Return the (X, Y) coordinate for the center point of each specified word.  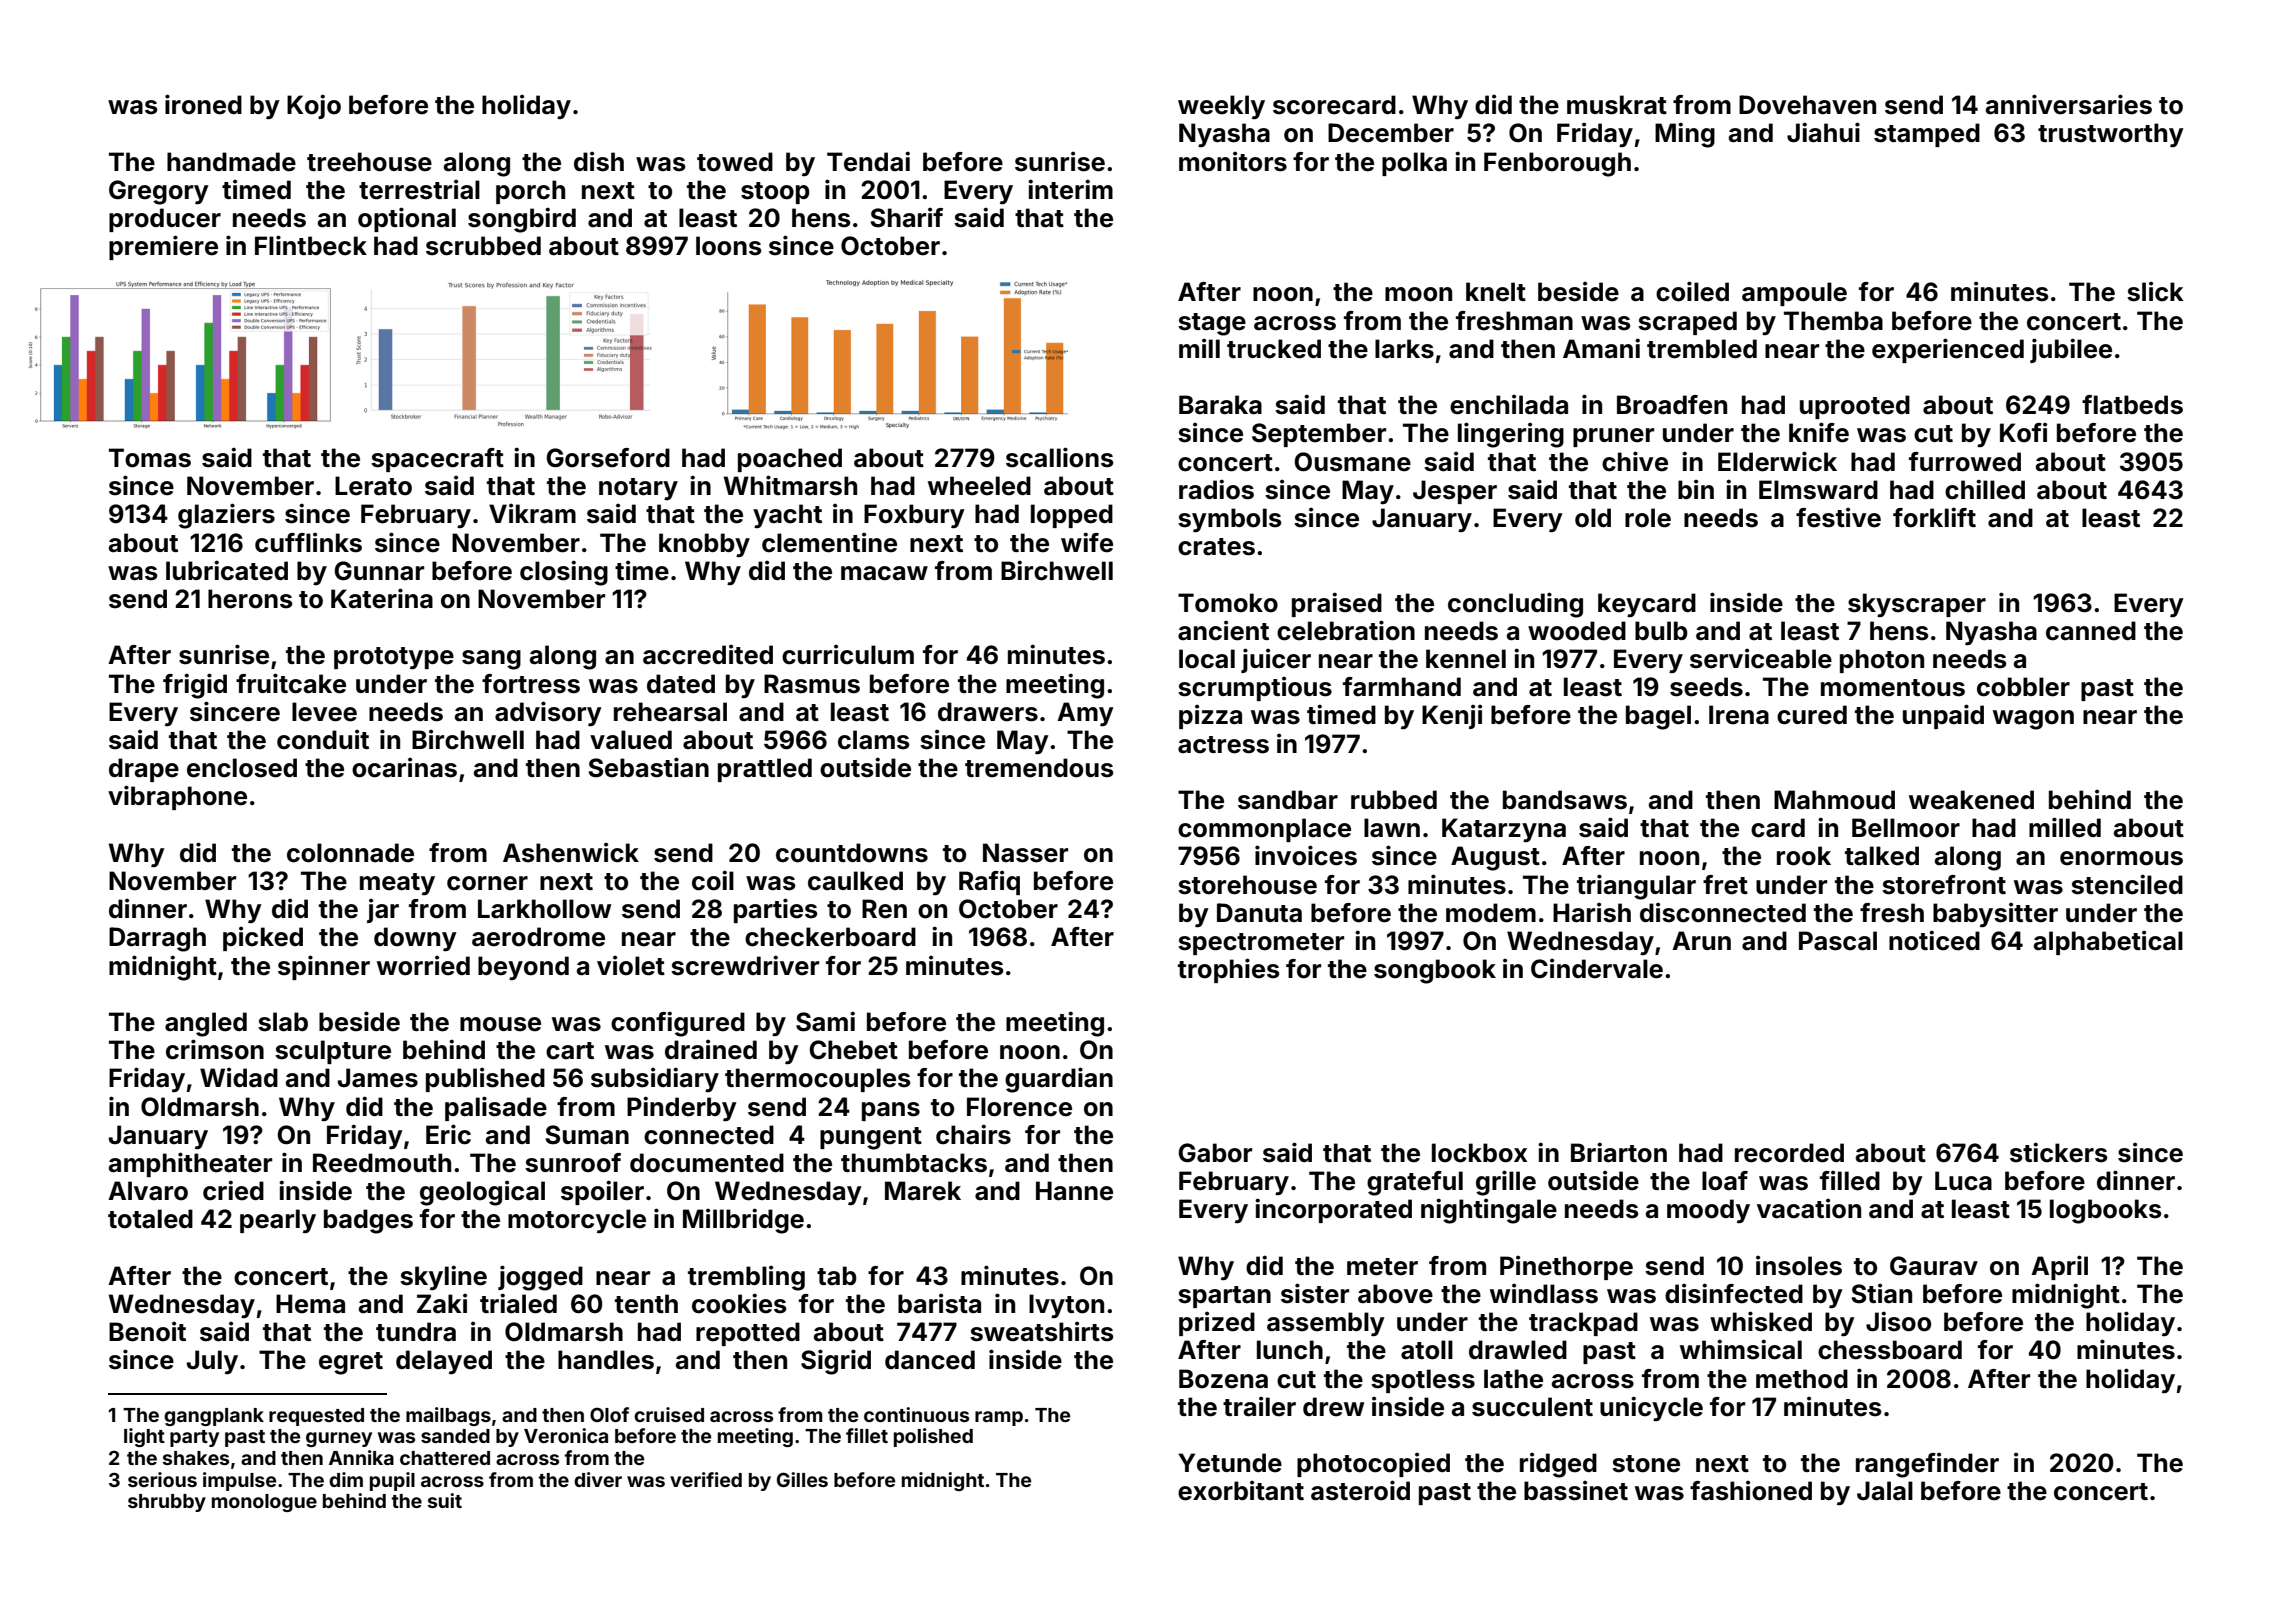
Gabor (1215, 1153)
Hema (310, 1304)
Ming (1685, 135)
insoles (1799, 1265)
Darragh (157, 939)
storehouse (1247, 885)
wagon (2033, 720)
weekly (1221, 107)
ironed (203, 104)
